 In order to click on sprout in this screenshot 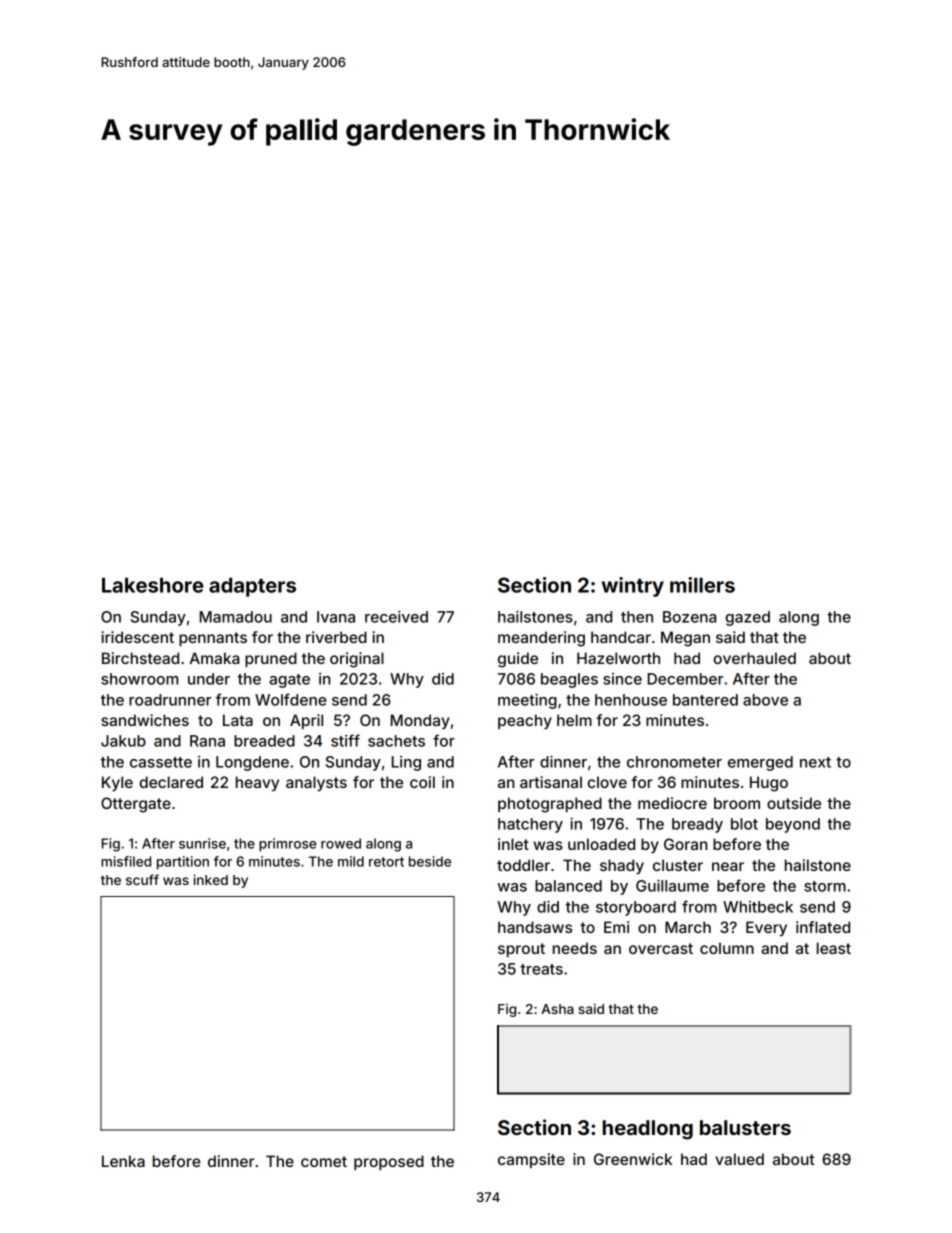, I will do `click(521, 950)`.
